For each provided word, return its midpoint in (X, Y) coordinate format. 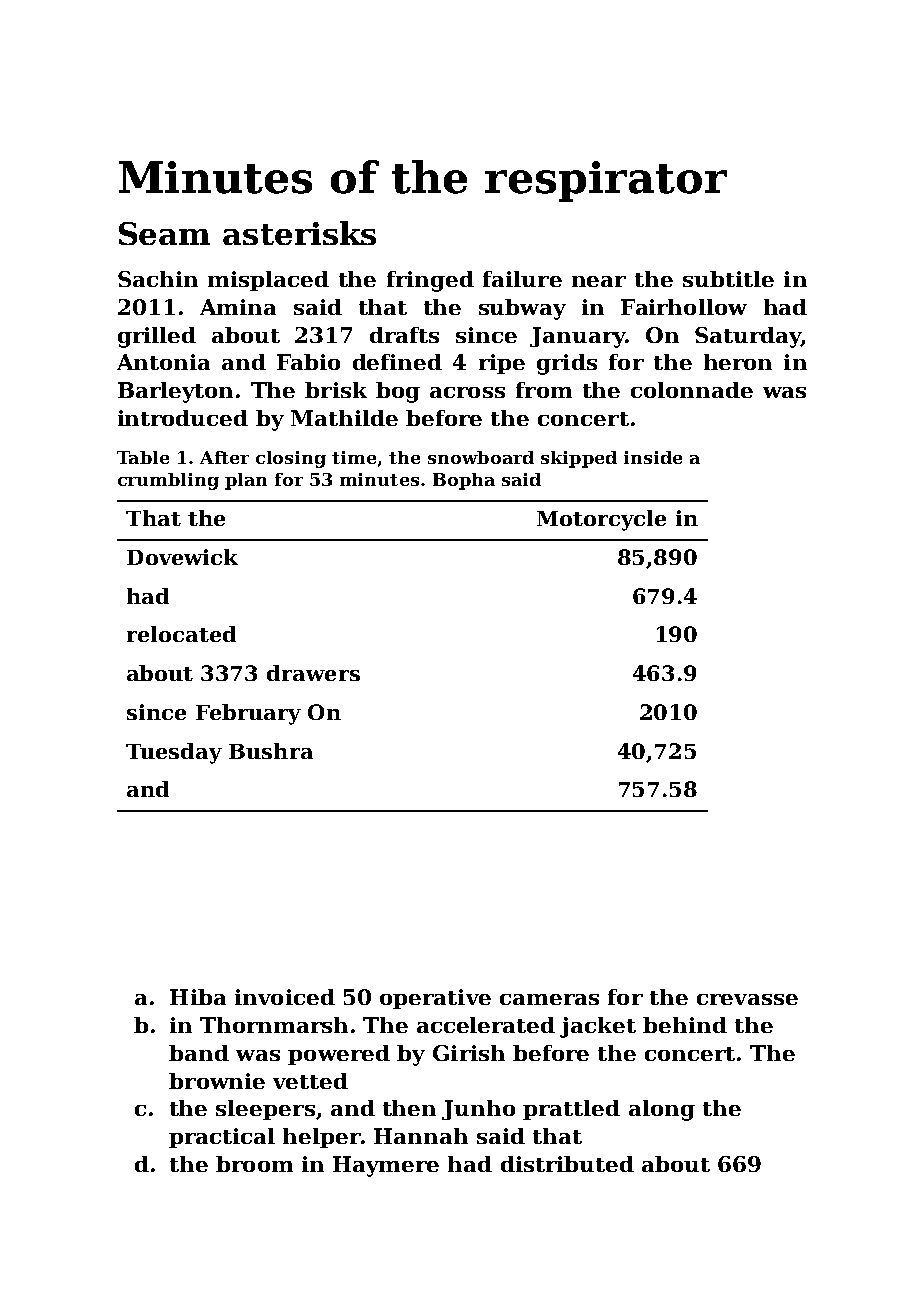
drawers (313, 673)
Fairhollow (684, 307)
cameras (549, 999)
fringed (430, 281)
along (662, 1110)
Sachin (158, 279)
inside (653, 457)
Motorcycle (601, 520)
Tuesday (174, 753)
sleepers (265, 1110)
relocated (181, 634)
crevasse (747, 999)
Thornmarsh (274, 1025)
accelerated (486, 1025)
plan (246, 481)
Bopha (464, 481)
